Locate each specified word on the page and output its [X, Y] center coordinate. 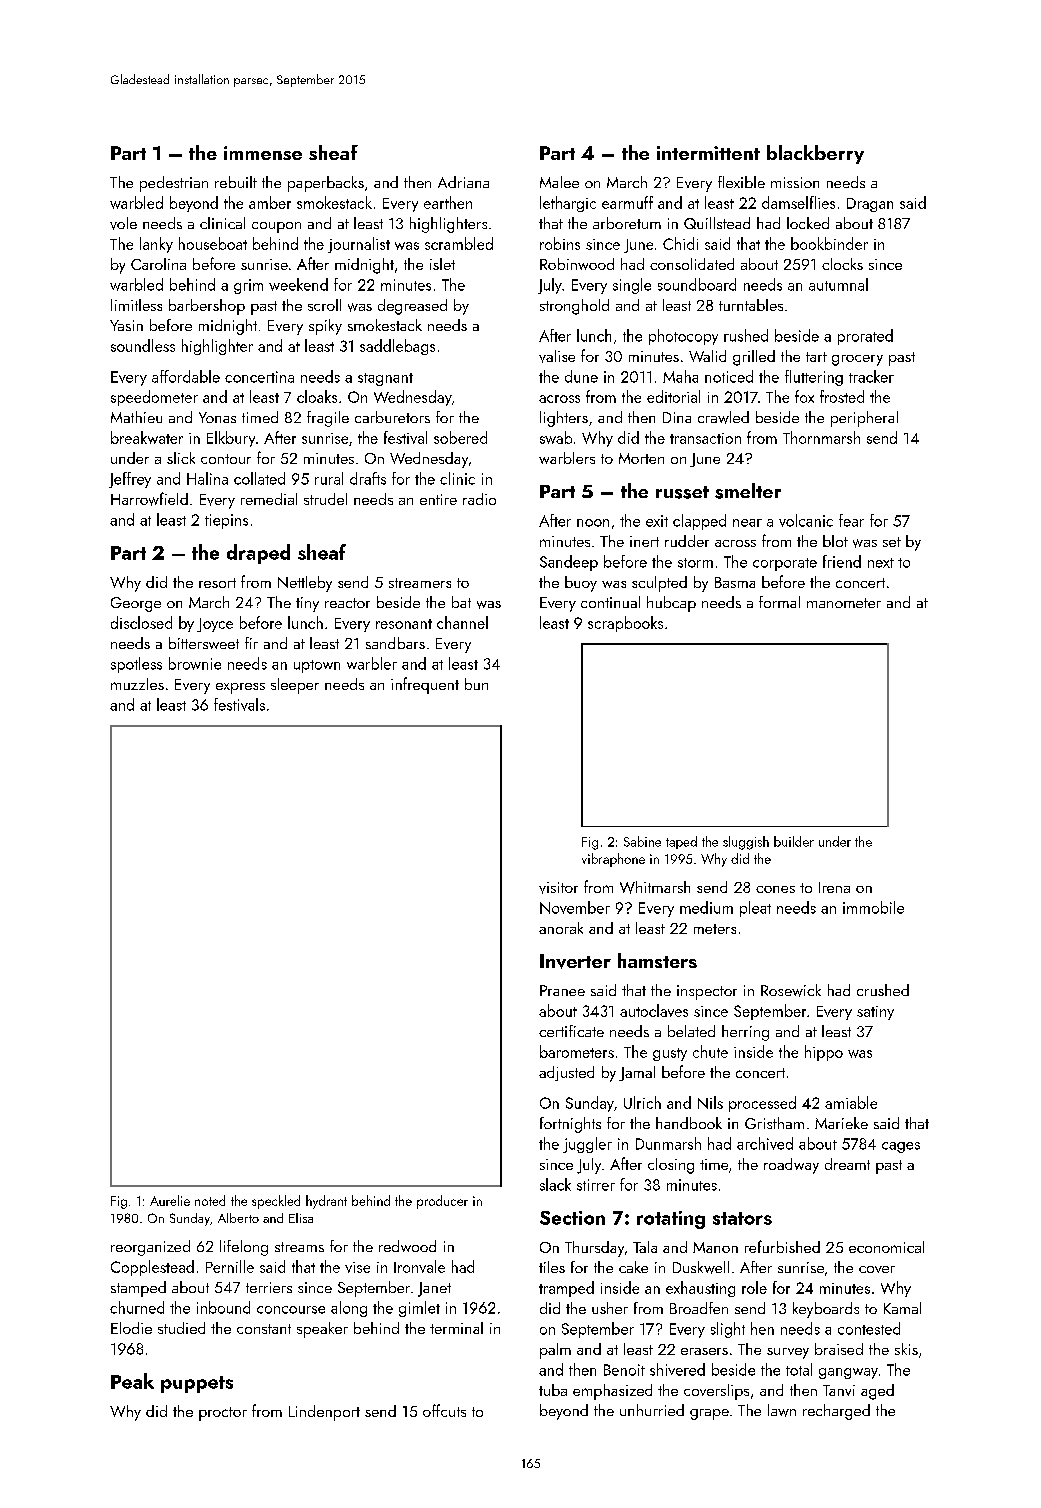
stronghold [574, 307]
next [881, 563]
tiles [552, 1267]
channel [462, 622]
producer [442, 1202]
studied [181, 1328]
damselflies [798, 202]
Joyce [215, 625]
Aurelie [170, 1200]
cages [901, 1147]
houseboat [213, 243]
